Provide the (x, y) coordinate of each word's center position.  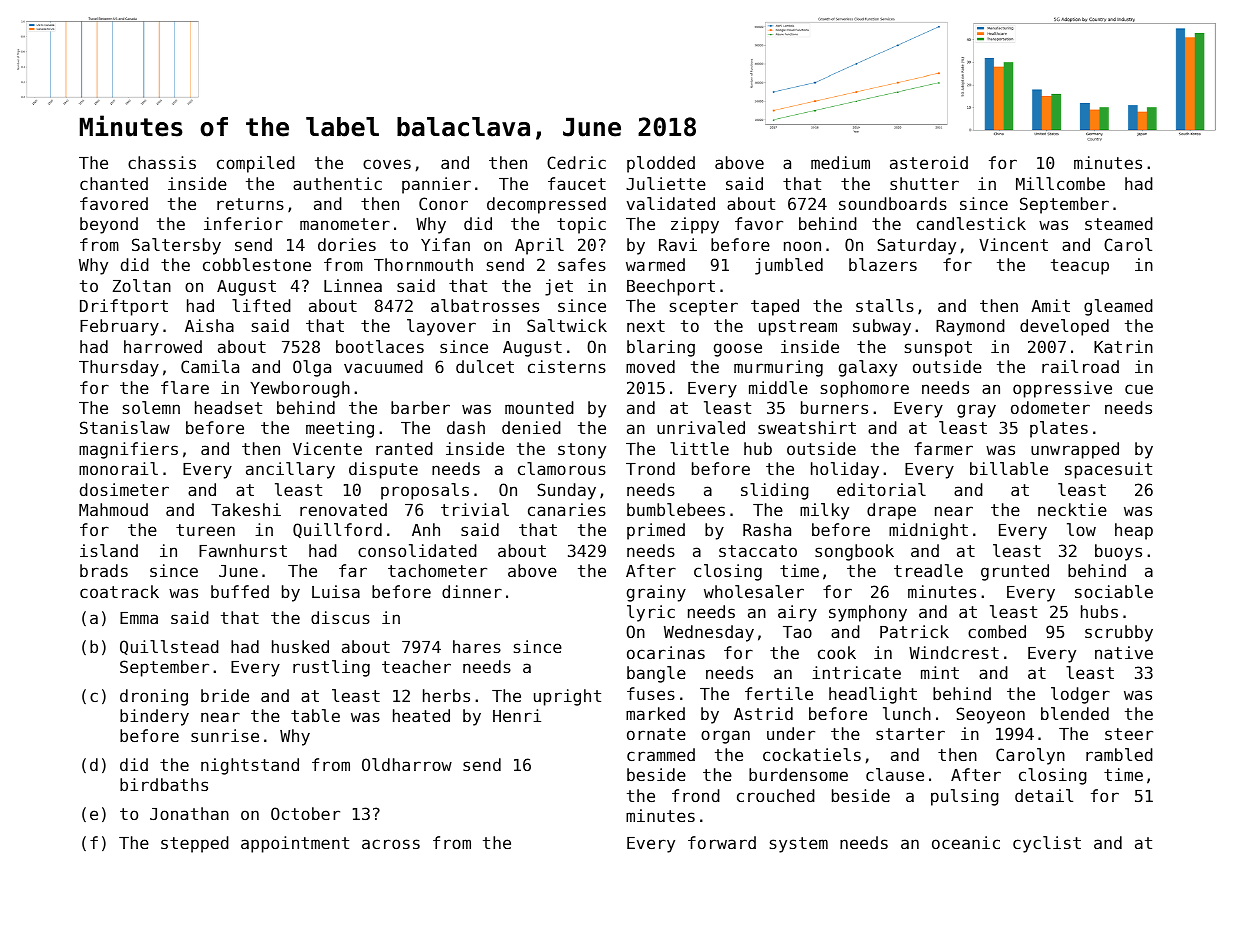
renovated (343, 509)
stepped (195, 844)
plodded (661, 164)
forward (722, 842)
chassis (162, 162)
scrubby (1119, 633)
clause (895, 774)
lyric (651, 613)
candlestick (971, 223)
